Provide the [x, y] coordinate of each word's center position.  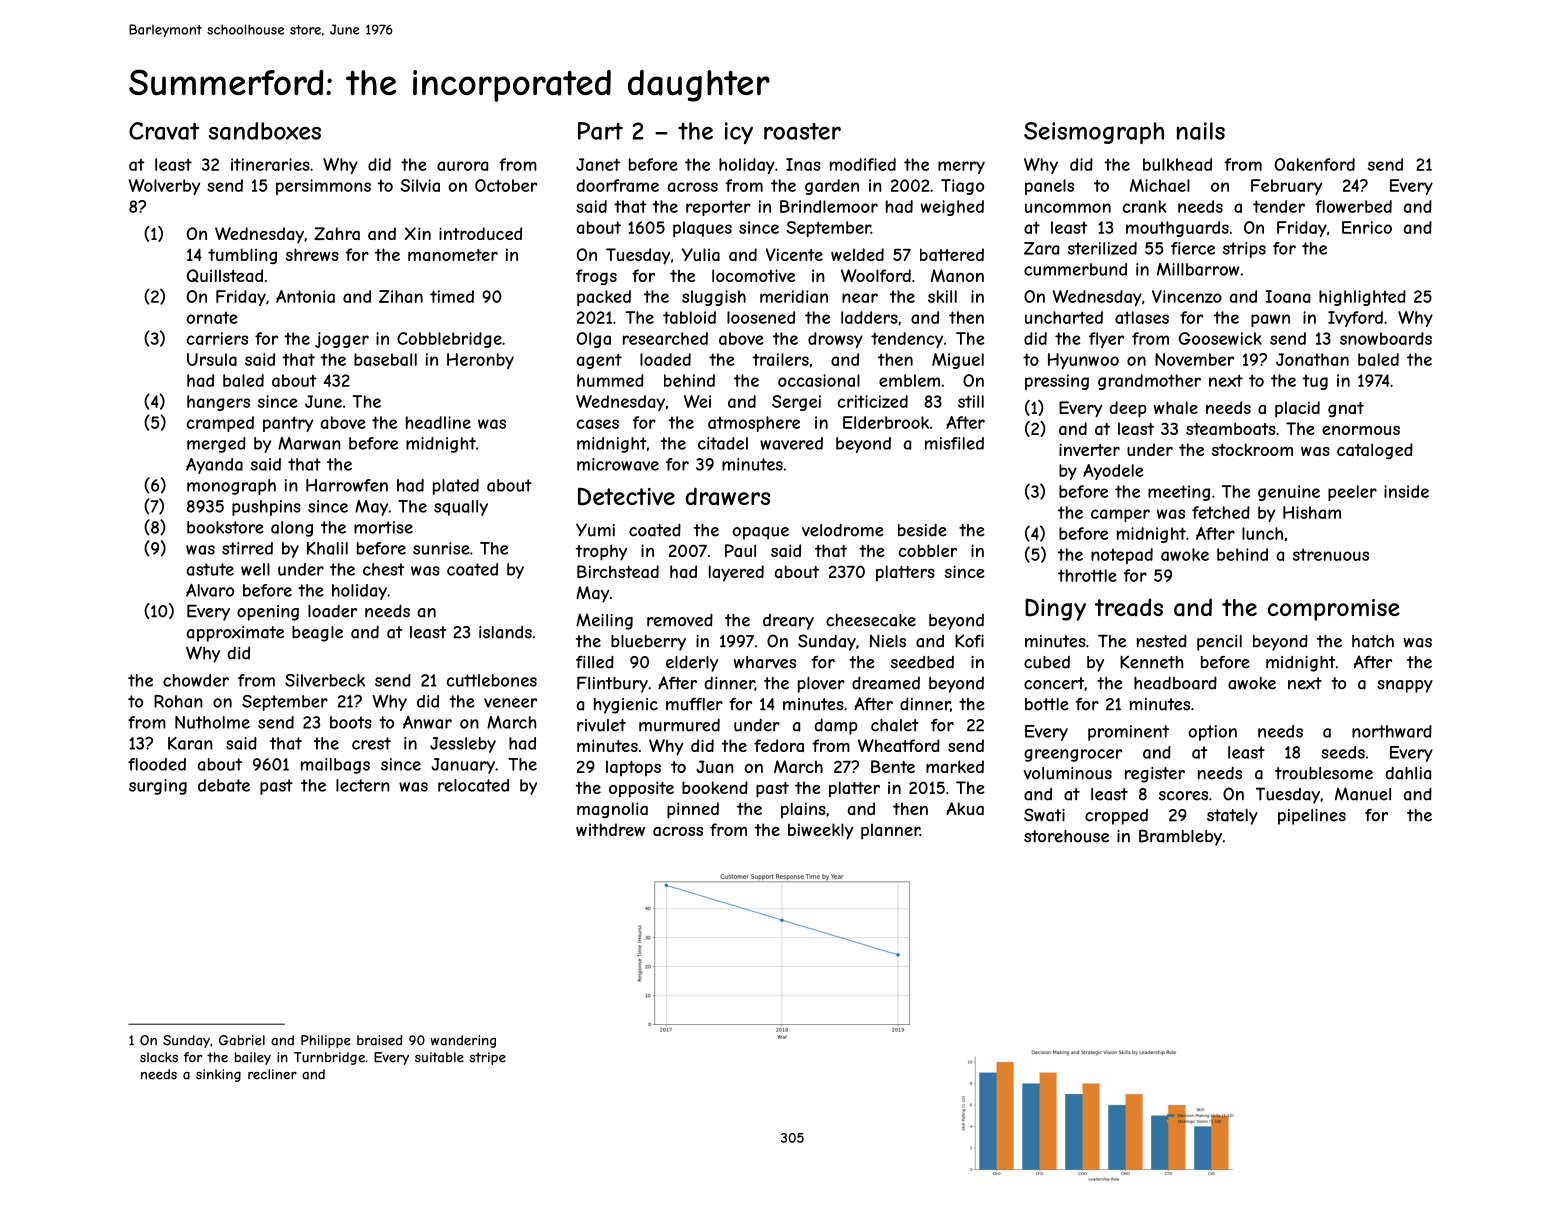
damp [836, 727]
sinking [218, 1075]
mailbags [335, 766]
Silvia [420, 185]
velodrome [843, 530]
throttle [1087, 575]
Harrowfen [347, 485]
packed [604, 298]
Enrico [1367, 227]
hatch [1373, 641]
